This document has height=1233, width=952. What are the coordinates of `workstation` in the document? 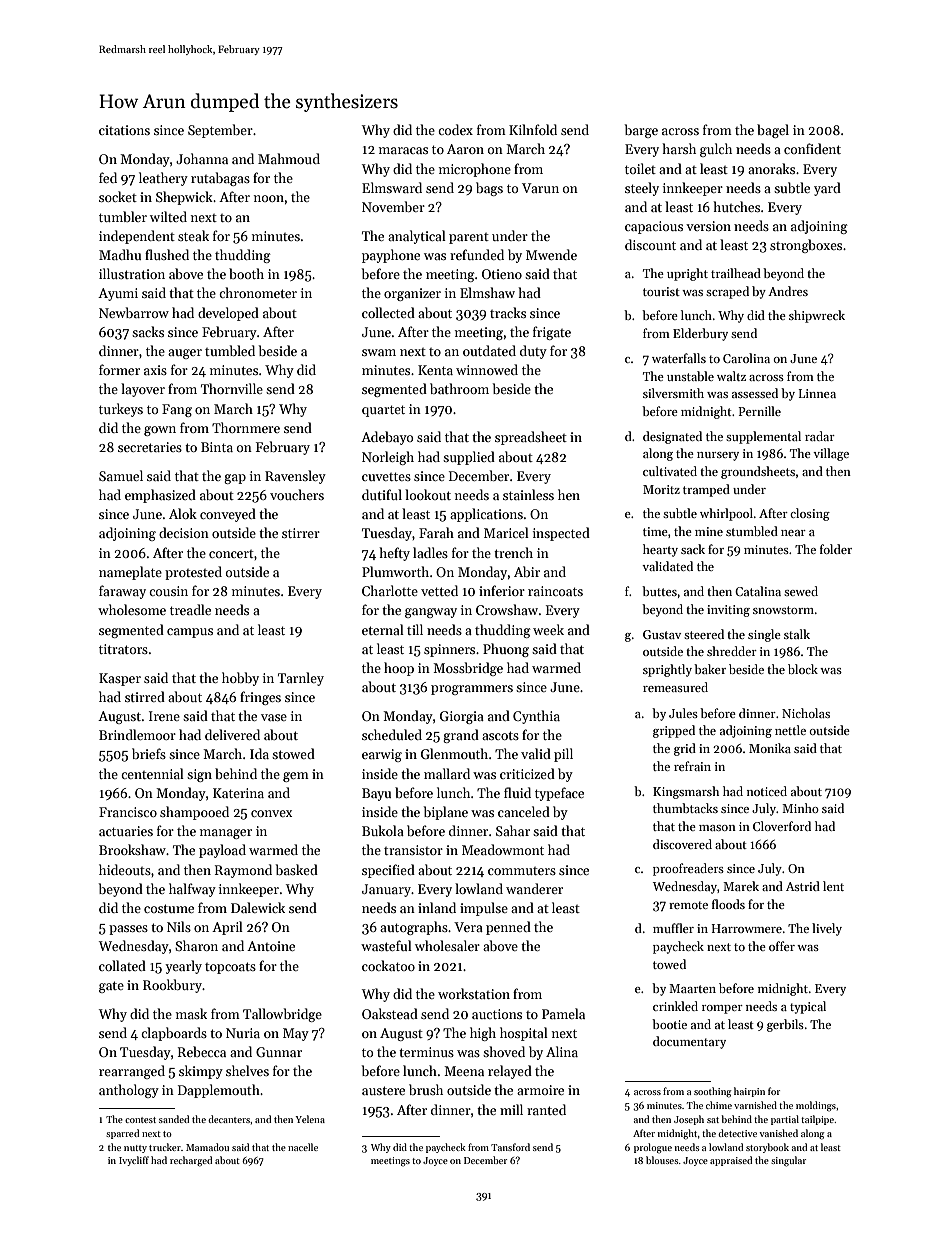 It's located at (474, 993).
